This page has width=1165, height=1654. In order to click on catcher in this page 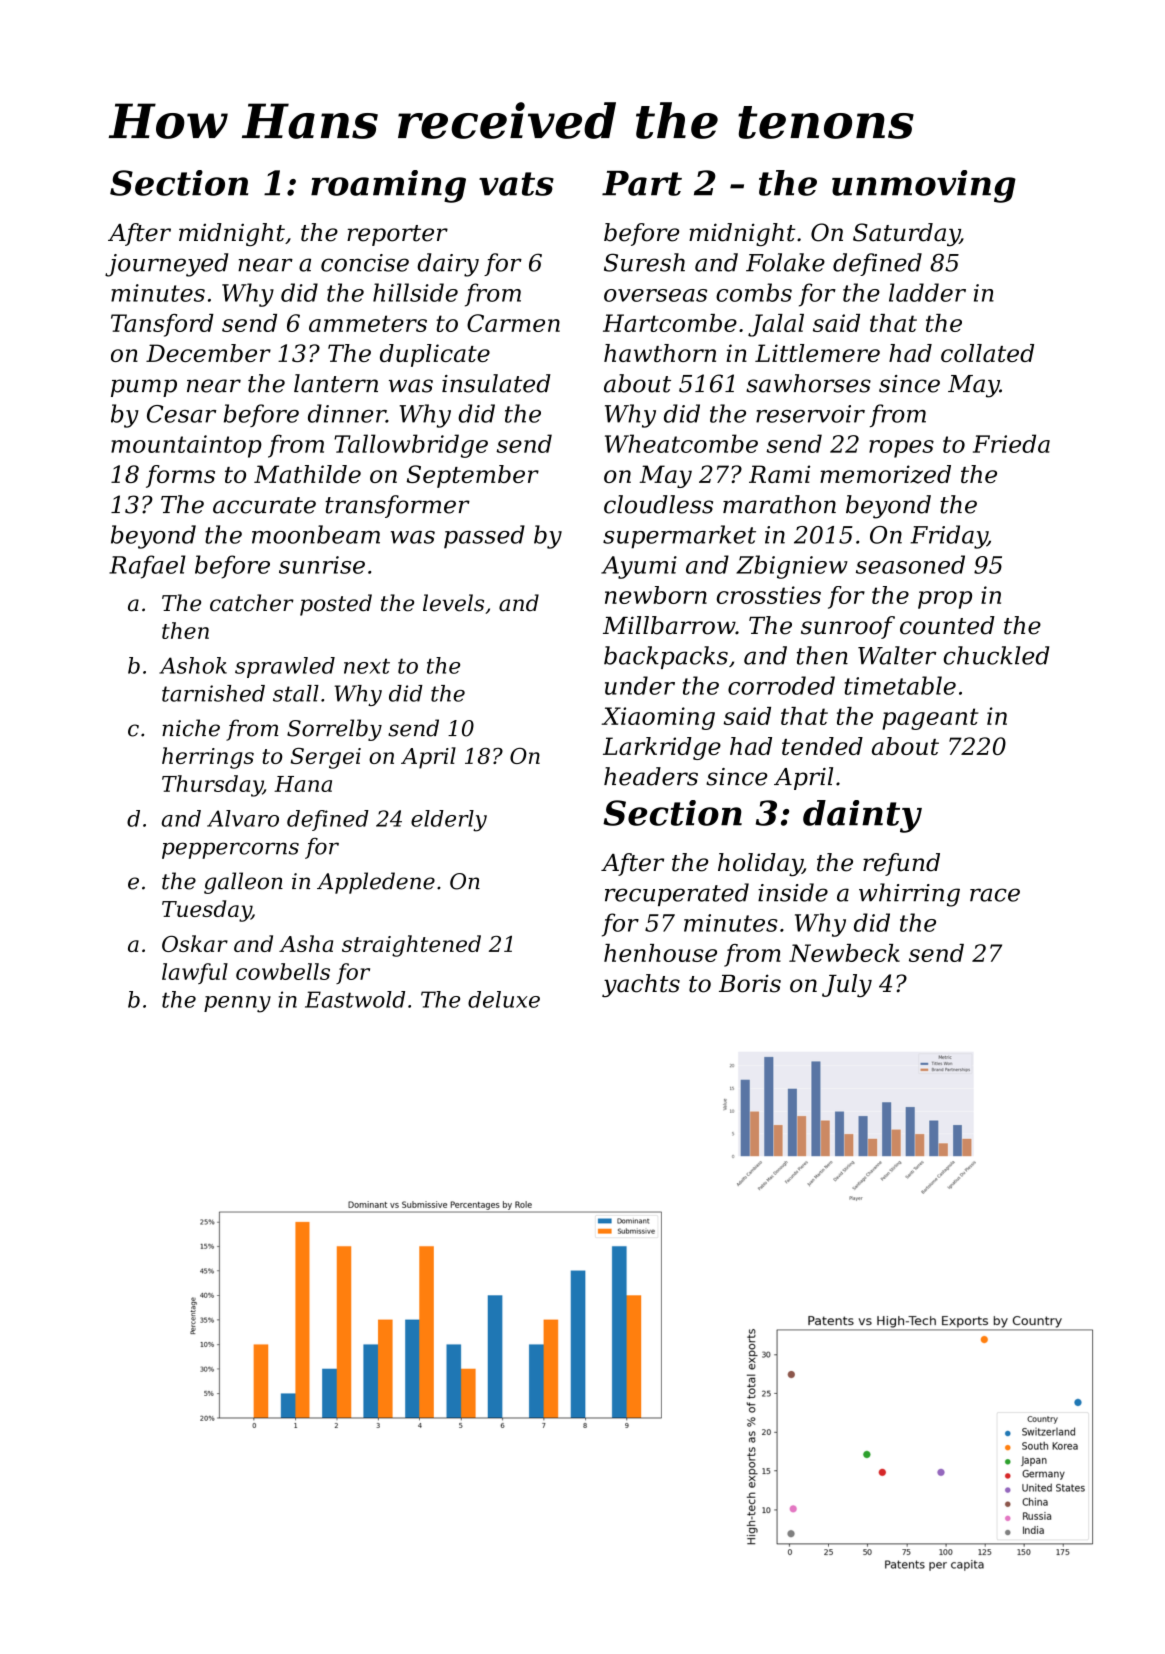, I will do `click(252, 603)`.
